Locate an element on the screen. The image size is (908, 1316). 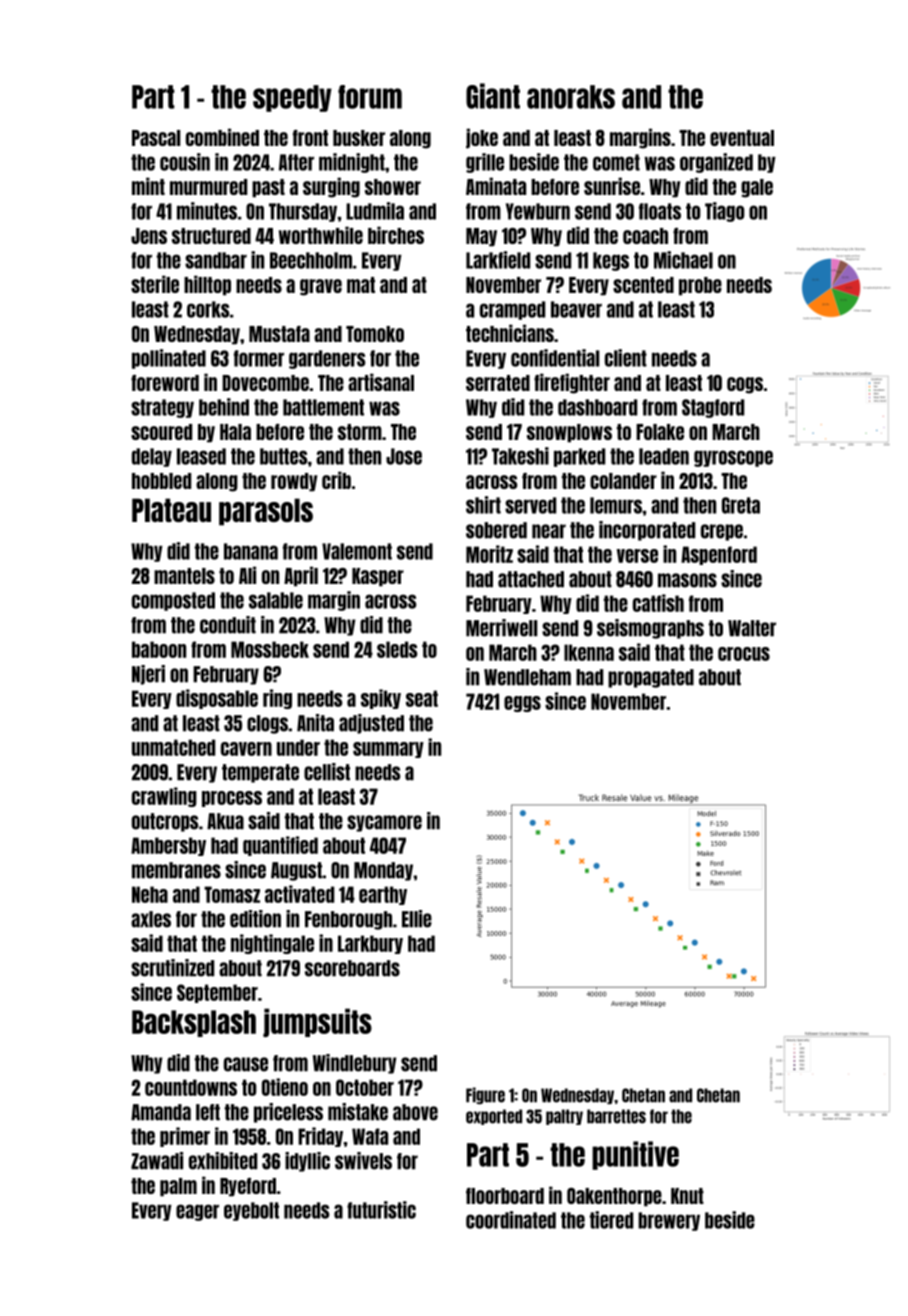
sleds is located at coordinates (397, 649).
